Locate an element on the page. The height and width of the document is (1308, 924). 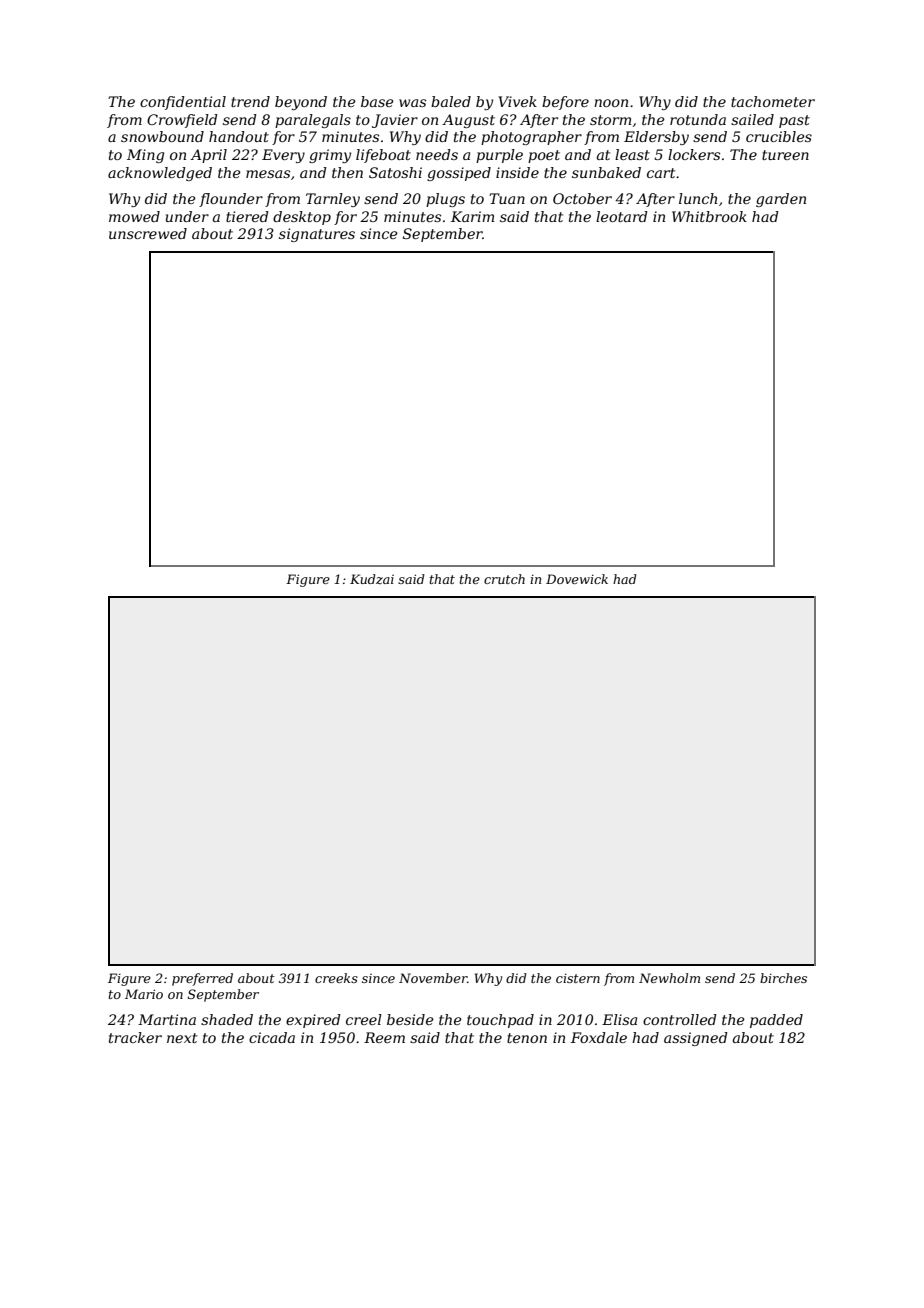
November is located at coordinates (433, 978).
